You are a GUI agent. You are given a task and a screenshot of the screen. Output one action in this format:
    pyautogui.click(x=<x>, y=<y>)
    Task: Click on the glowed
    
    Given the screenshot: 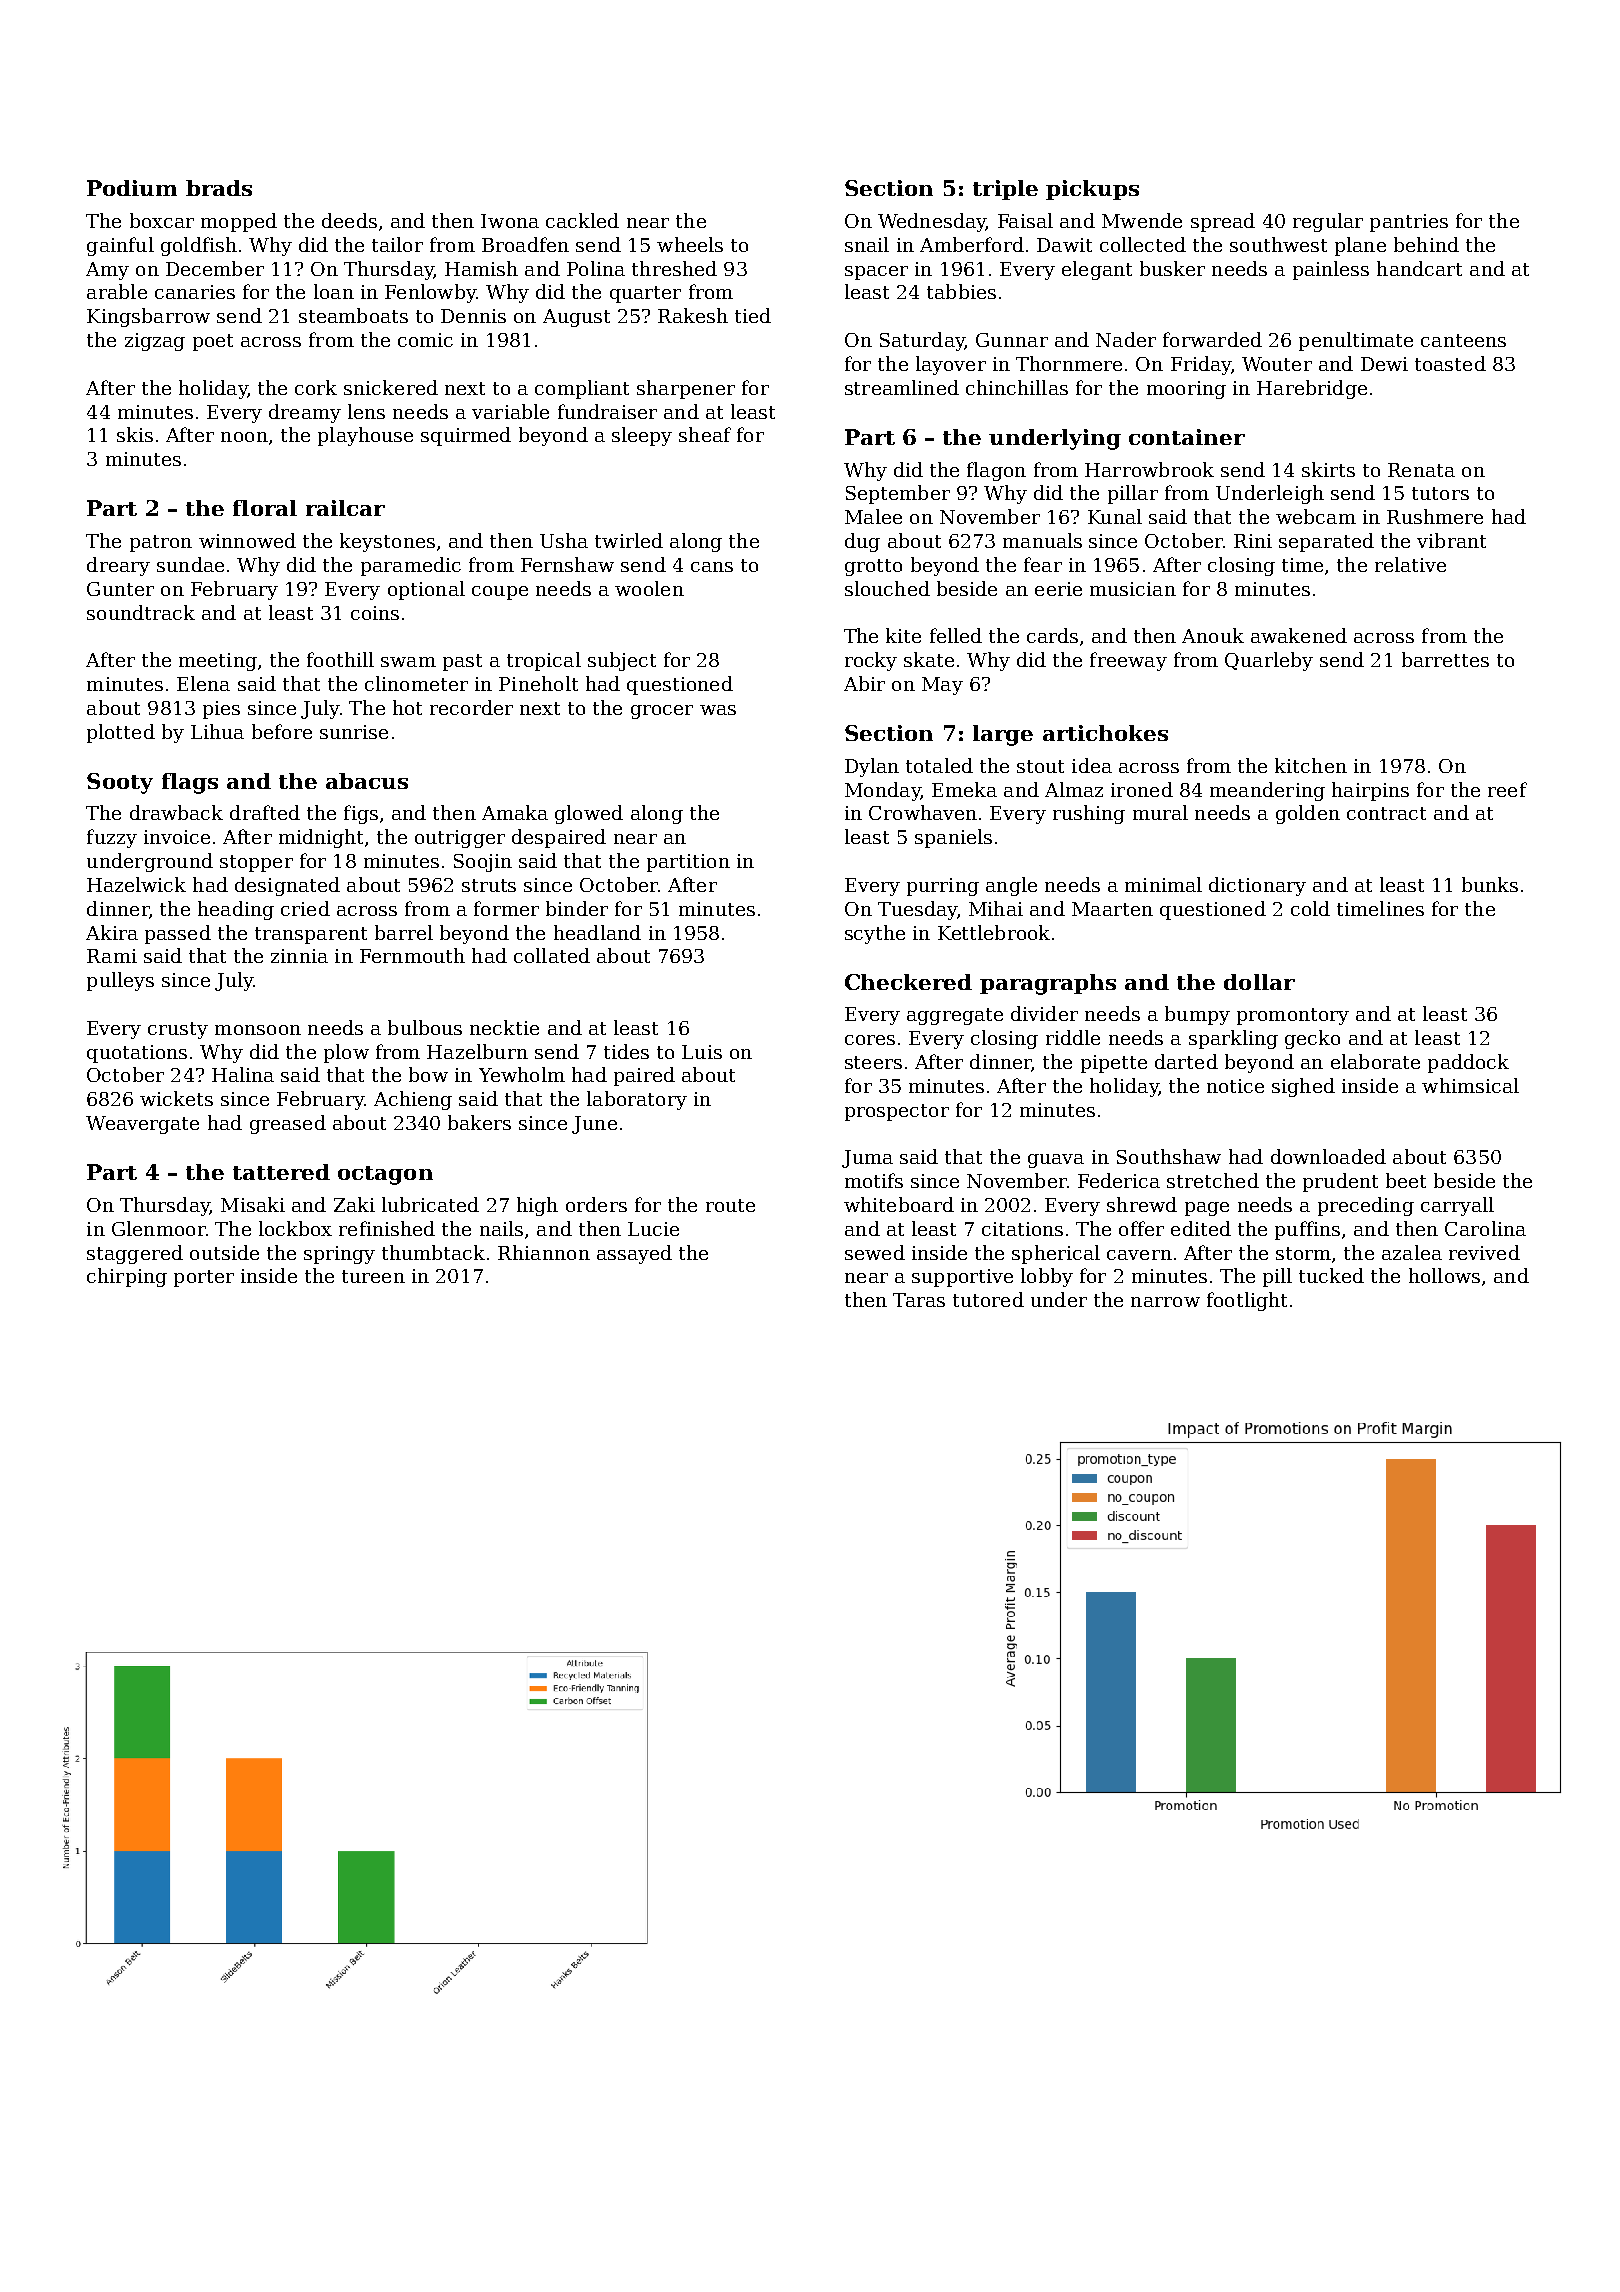 What is the action you would take?
    pyautogui.click(x=589, y=814)
